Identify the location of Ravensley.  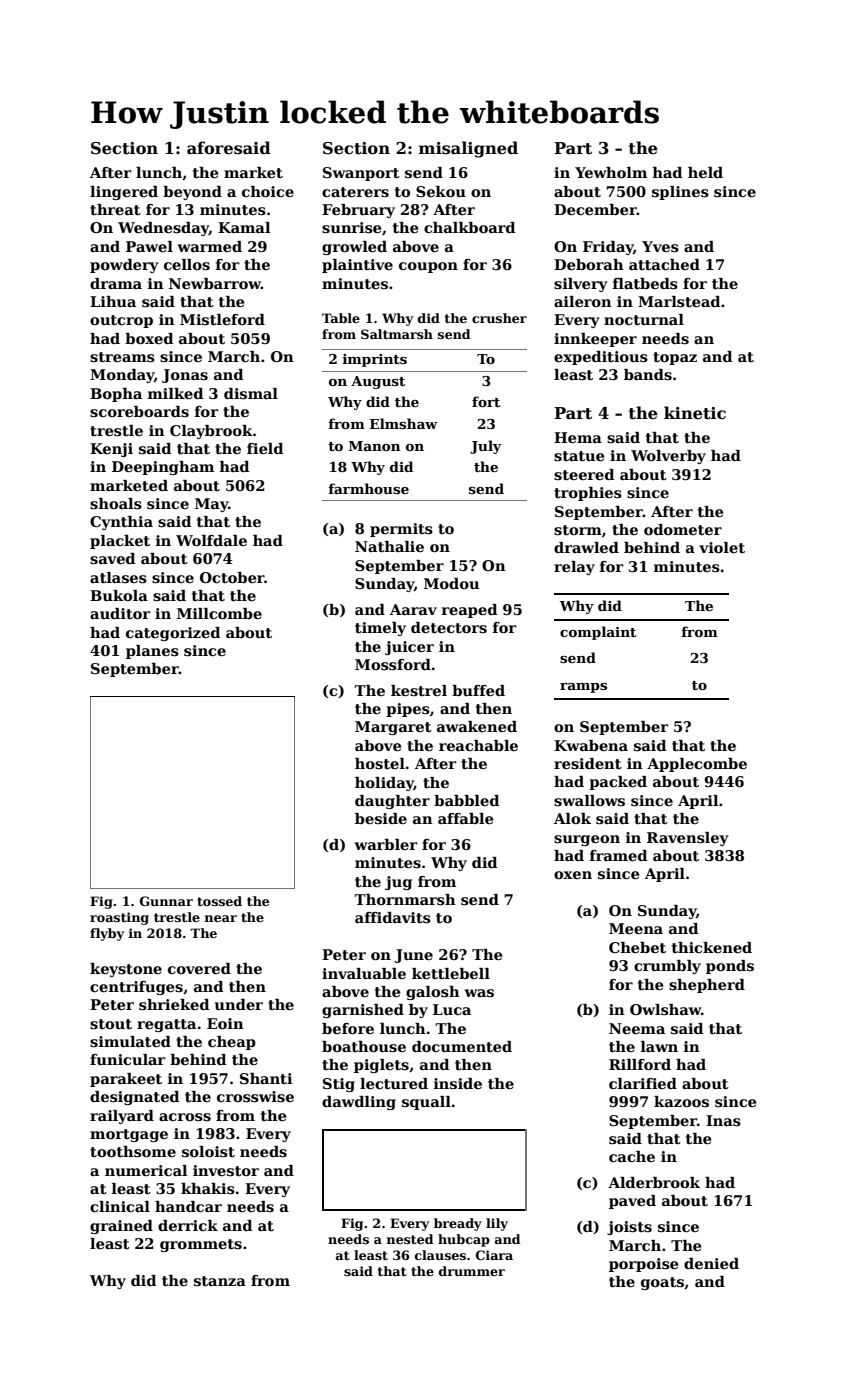
(688, 839).
